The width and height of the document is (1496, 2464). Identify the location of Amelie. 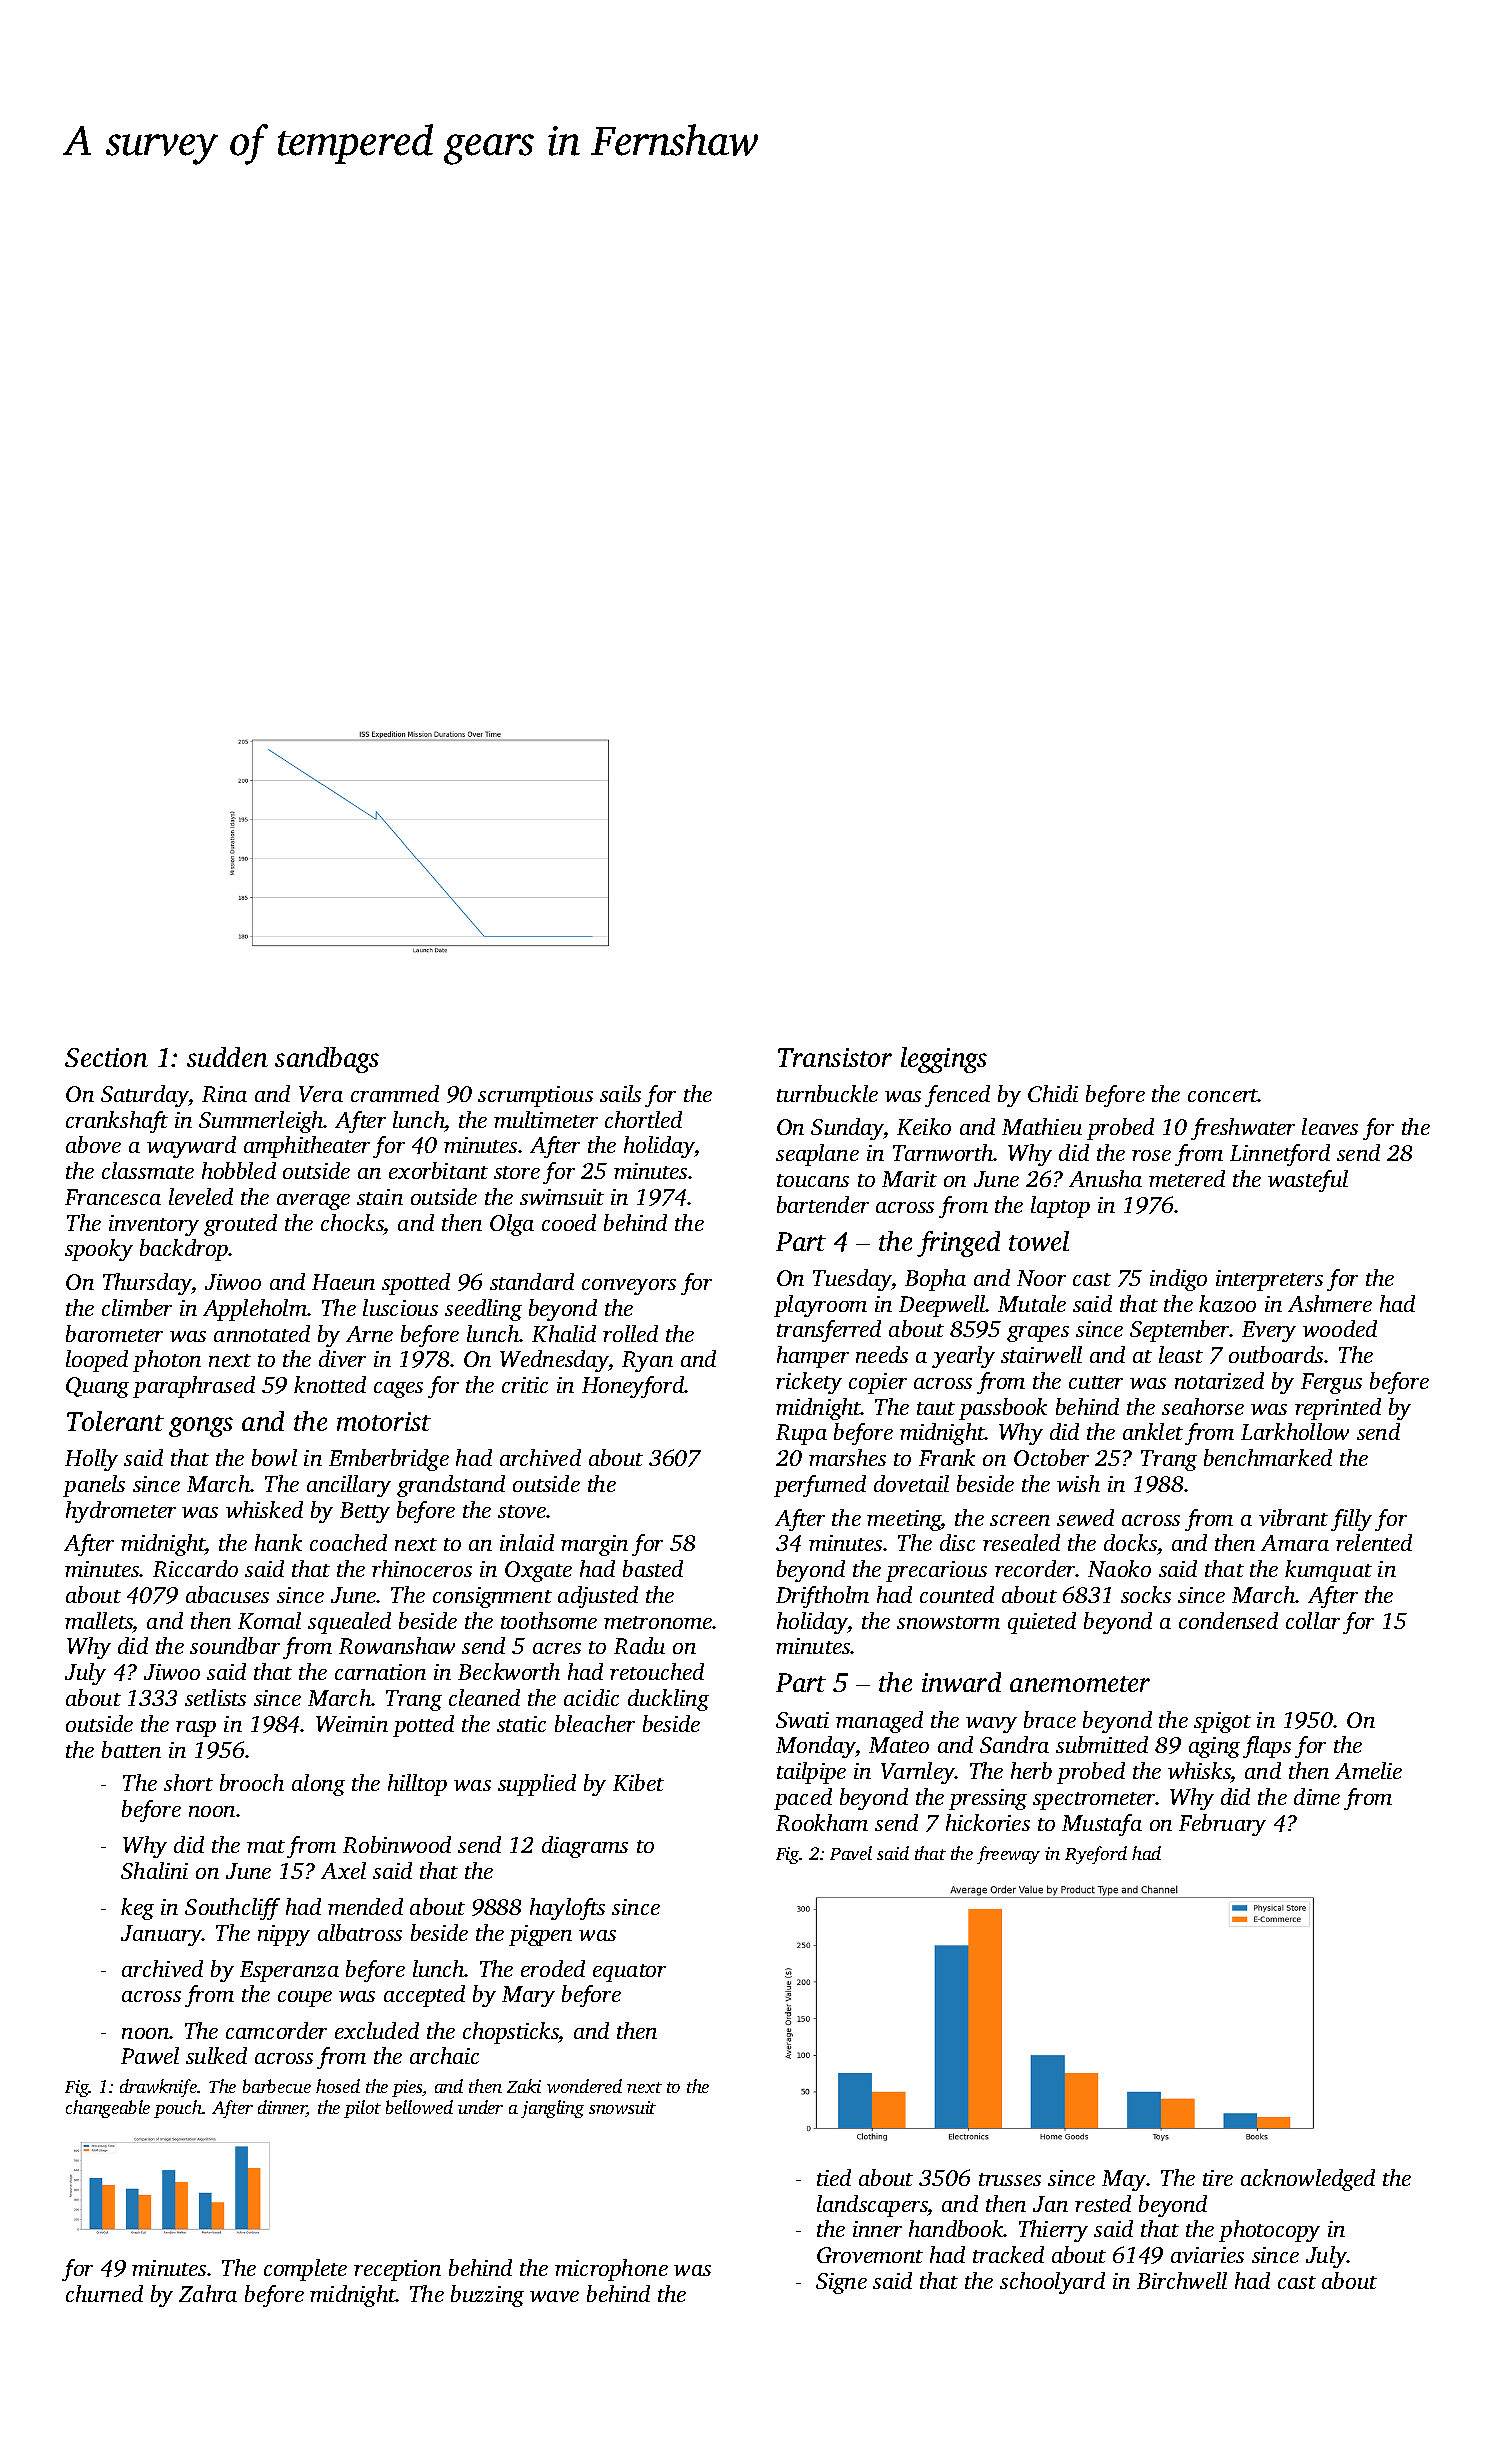
(1368, 1770).
